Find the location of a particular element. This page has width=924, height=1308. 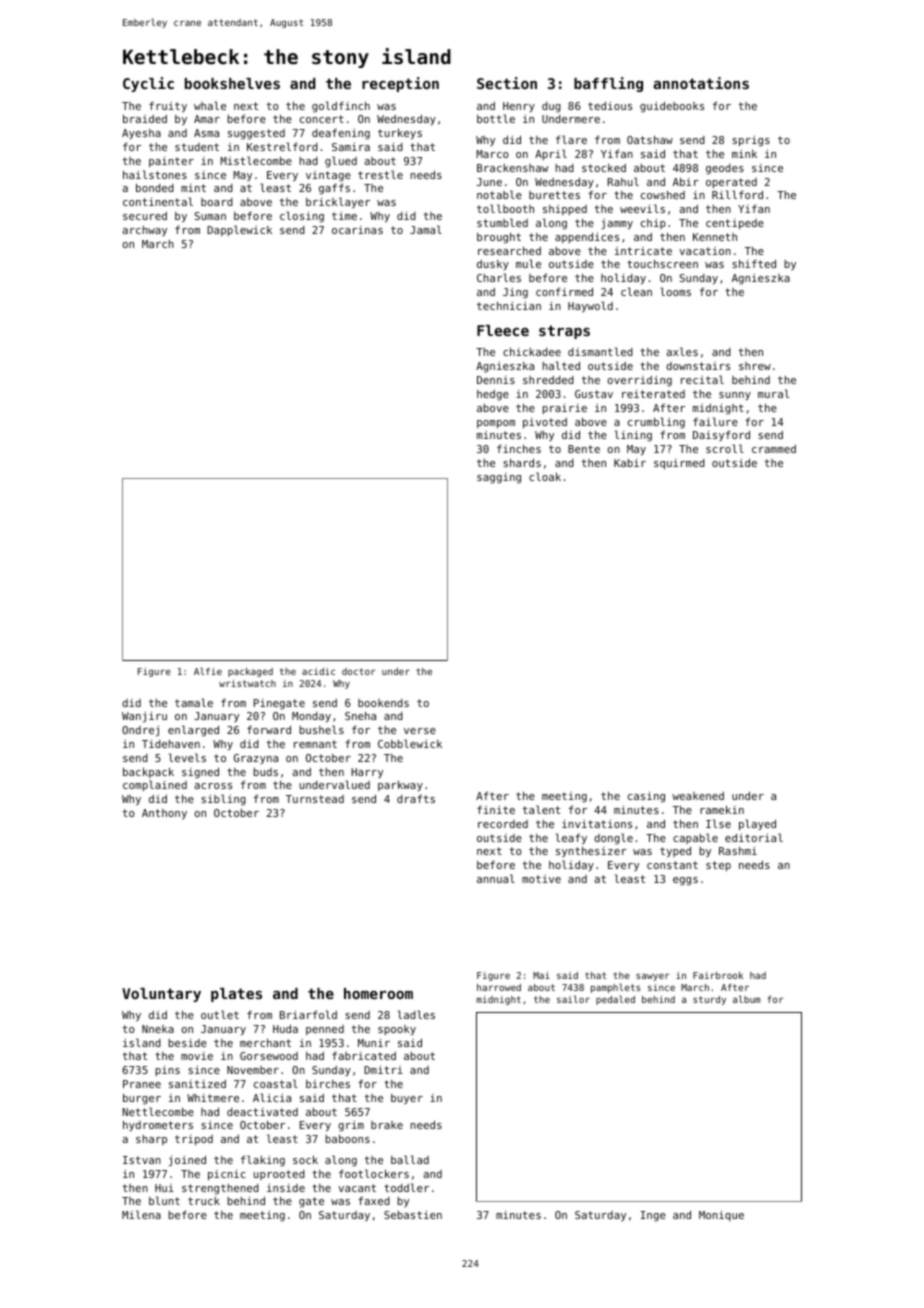

whale is located at coordinates (210, 105).
